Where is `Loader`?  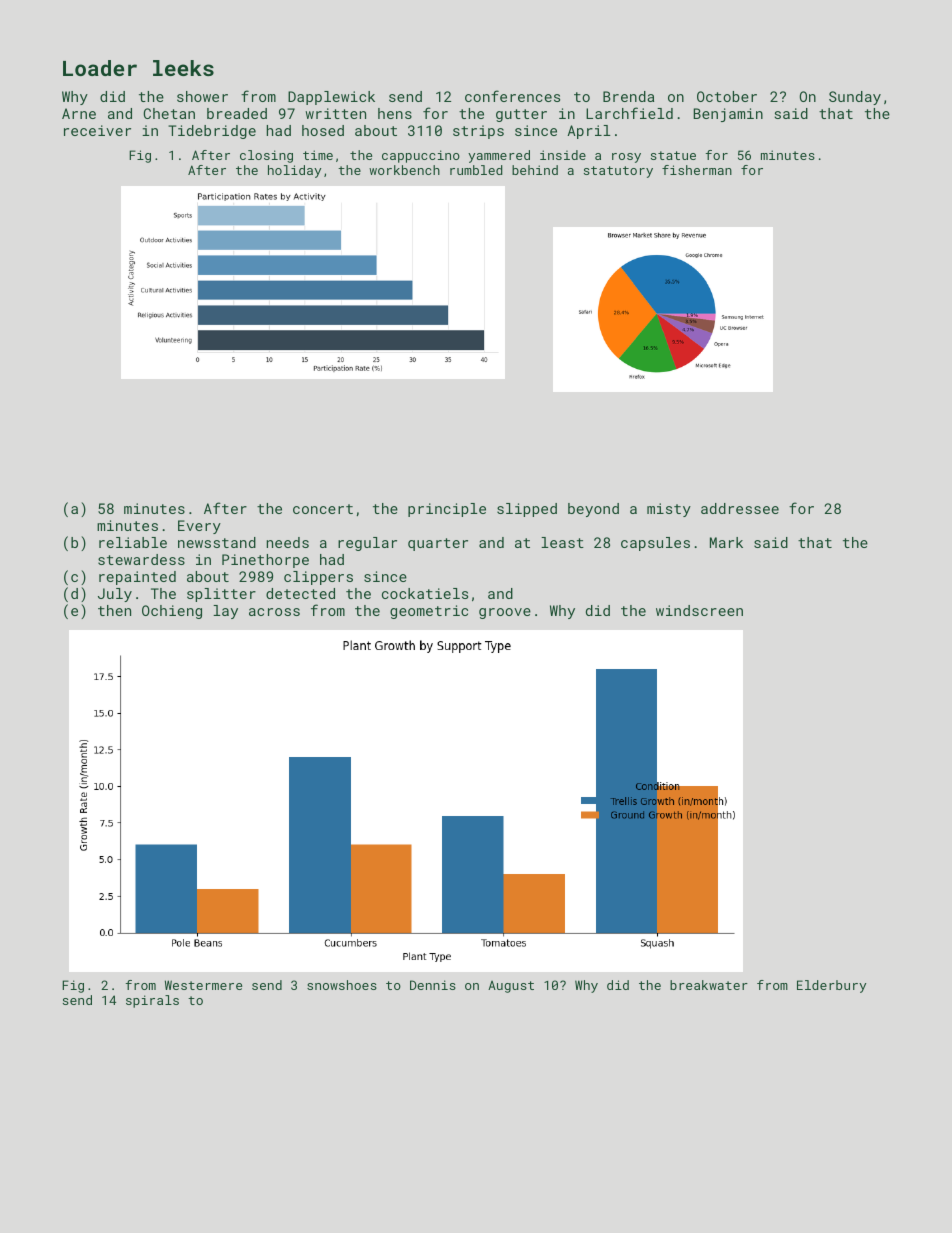
Loader is located at coordinates (100, 68).
